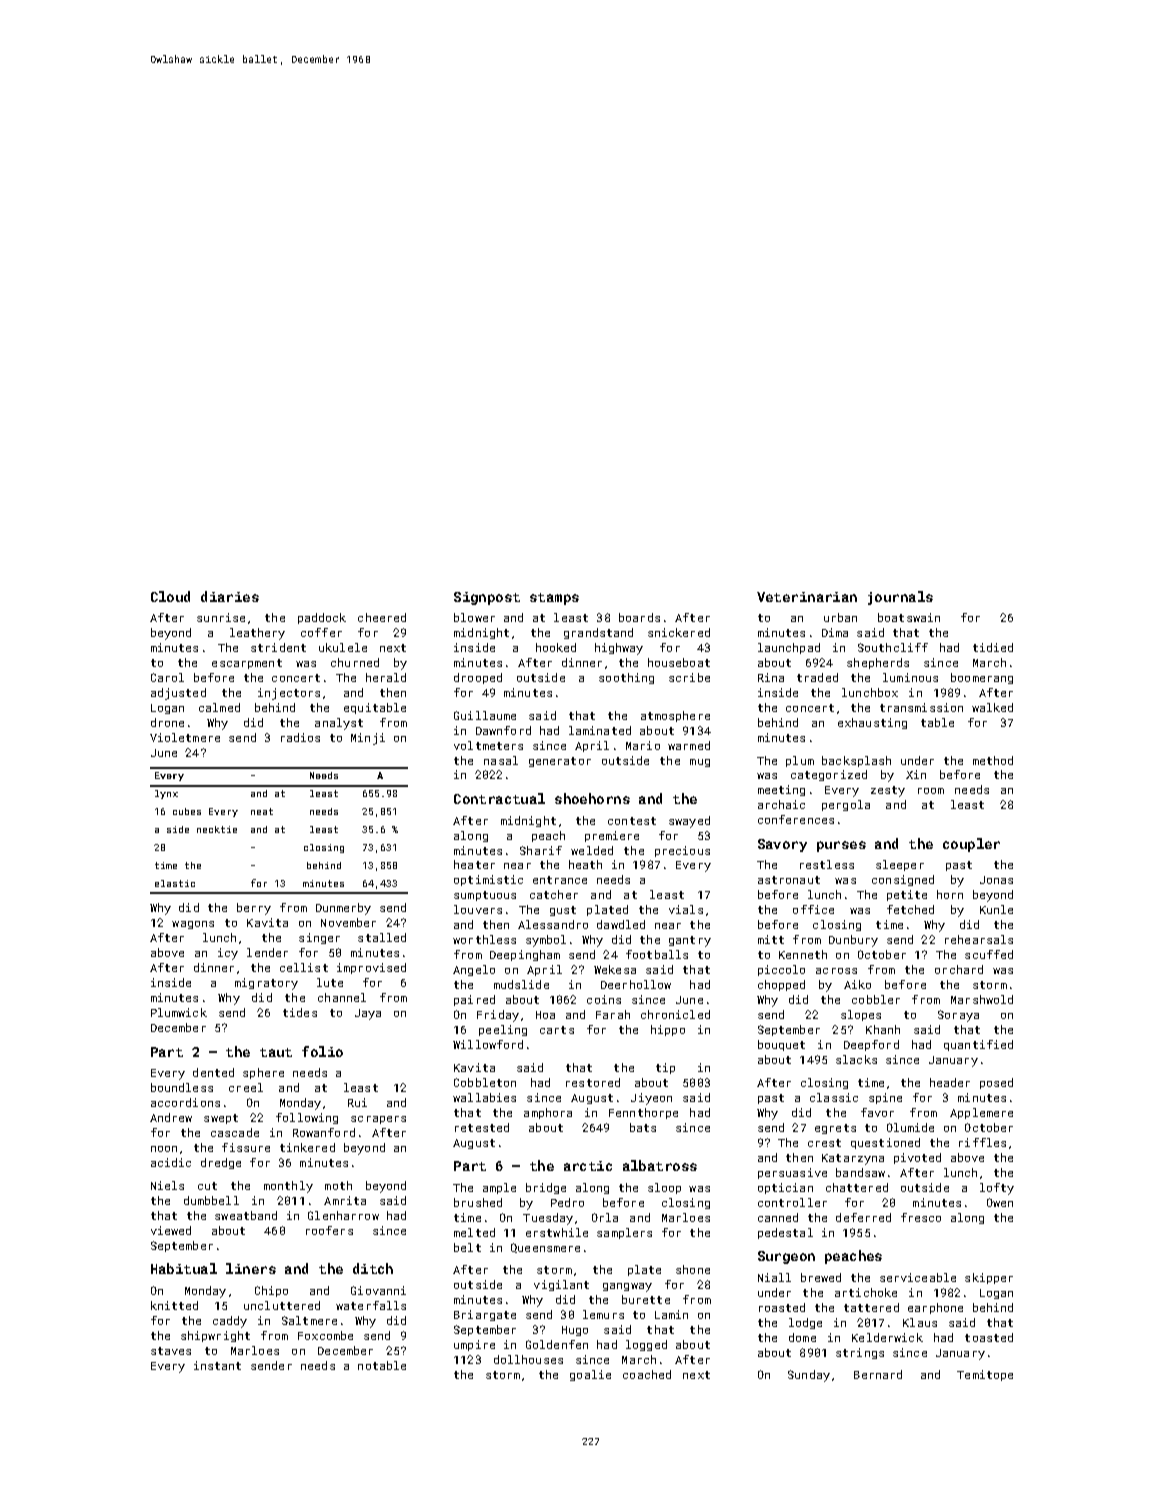 The image size is (1164, 1507). Describe the element at coordinates (230, 596) in the document. I see `diaries` at that location.
